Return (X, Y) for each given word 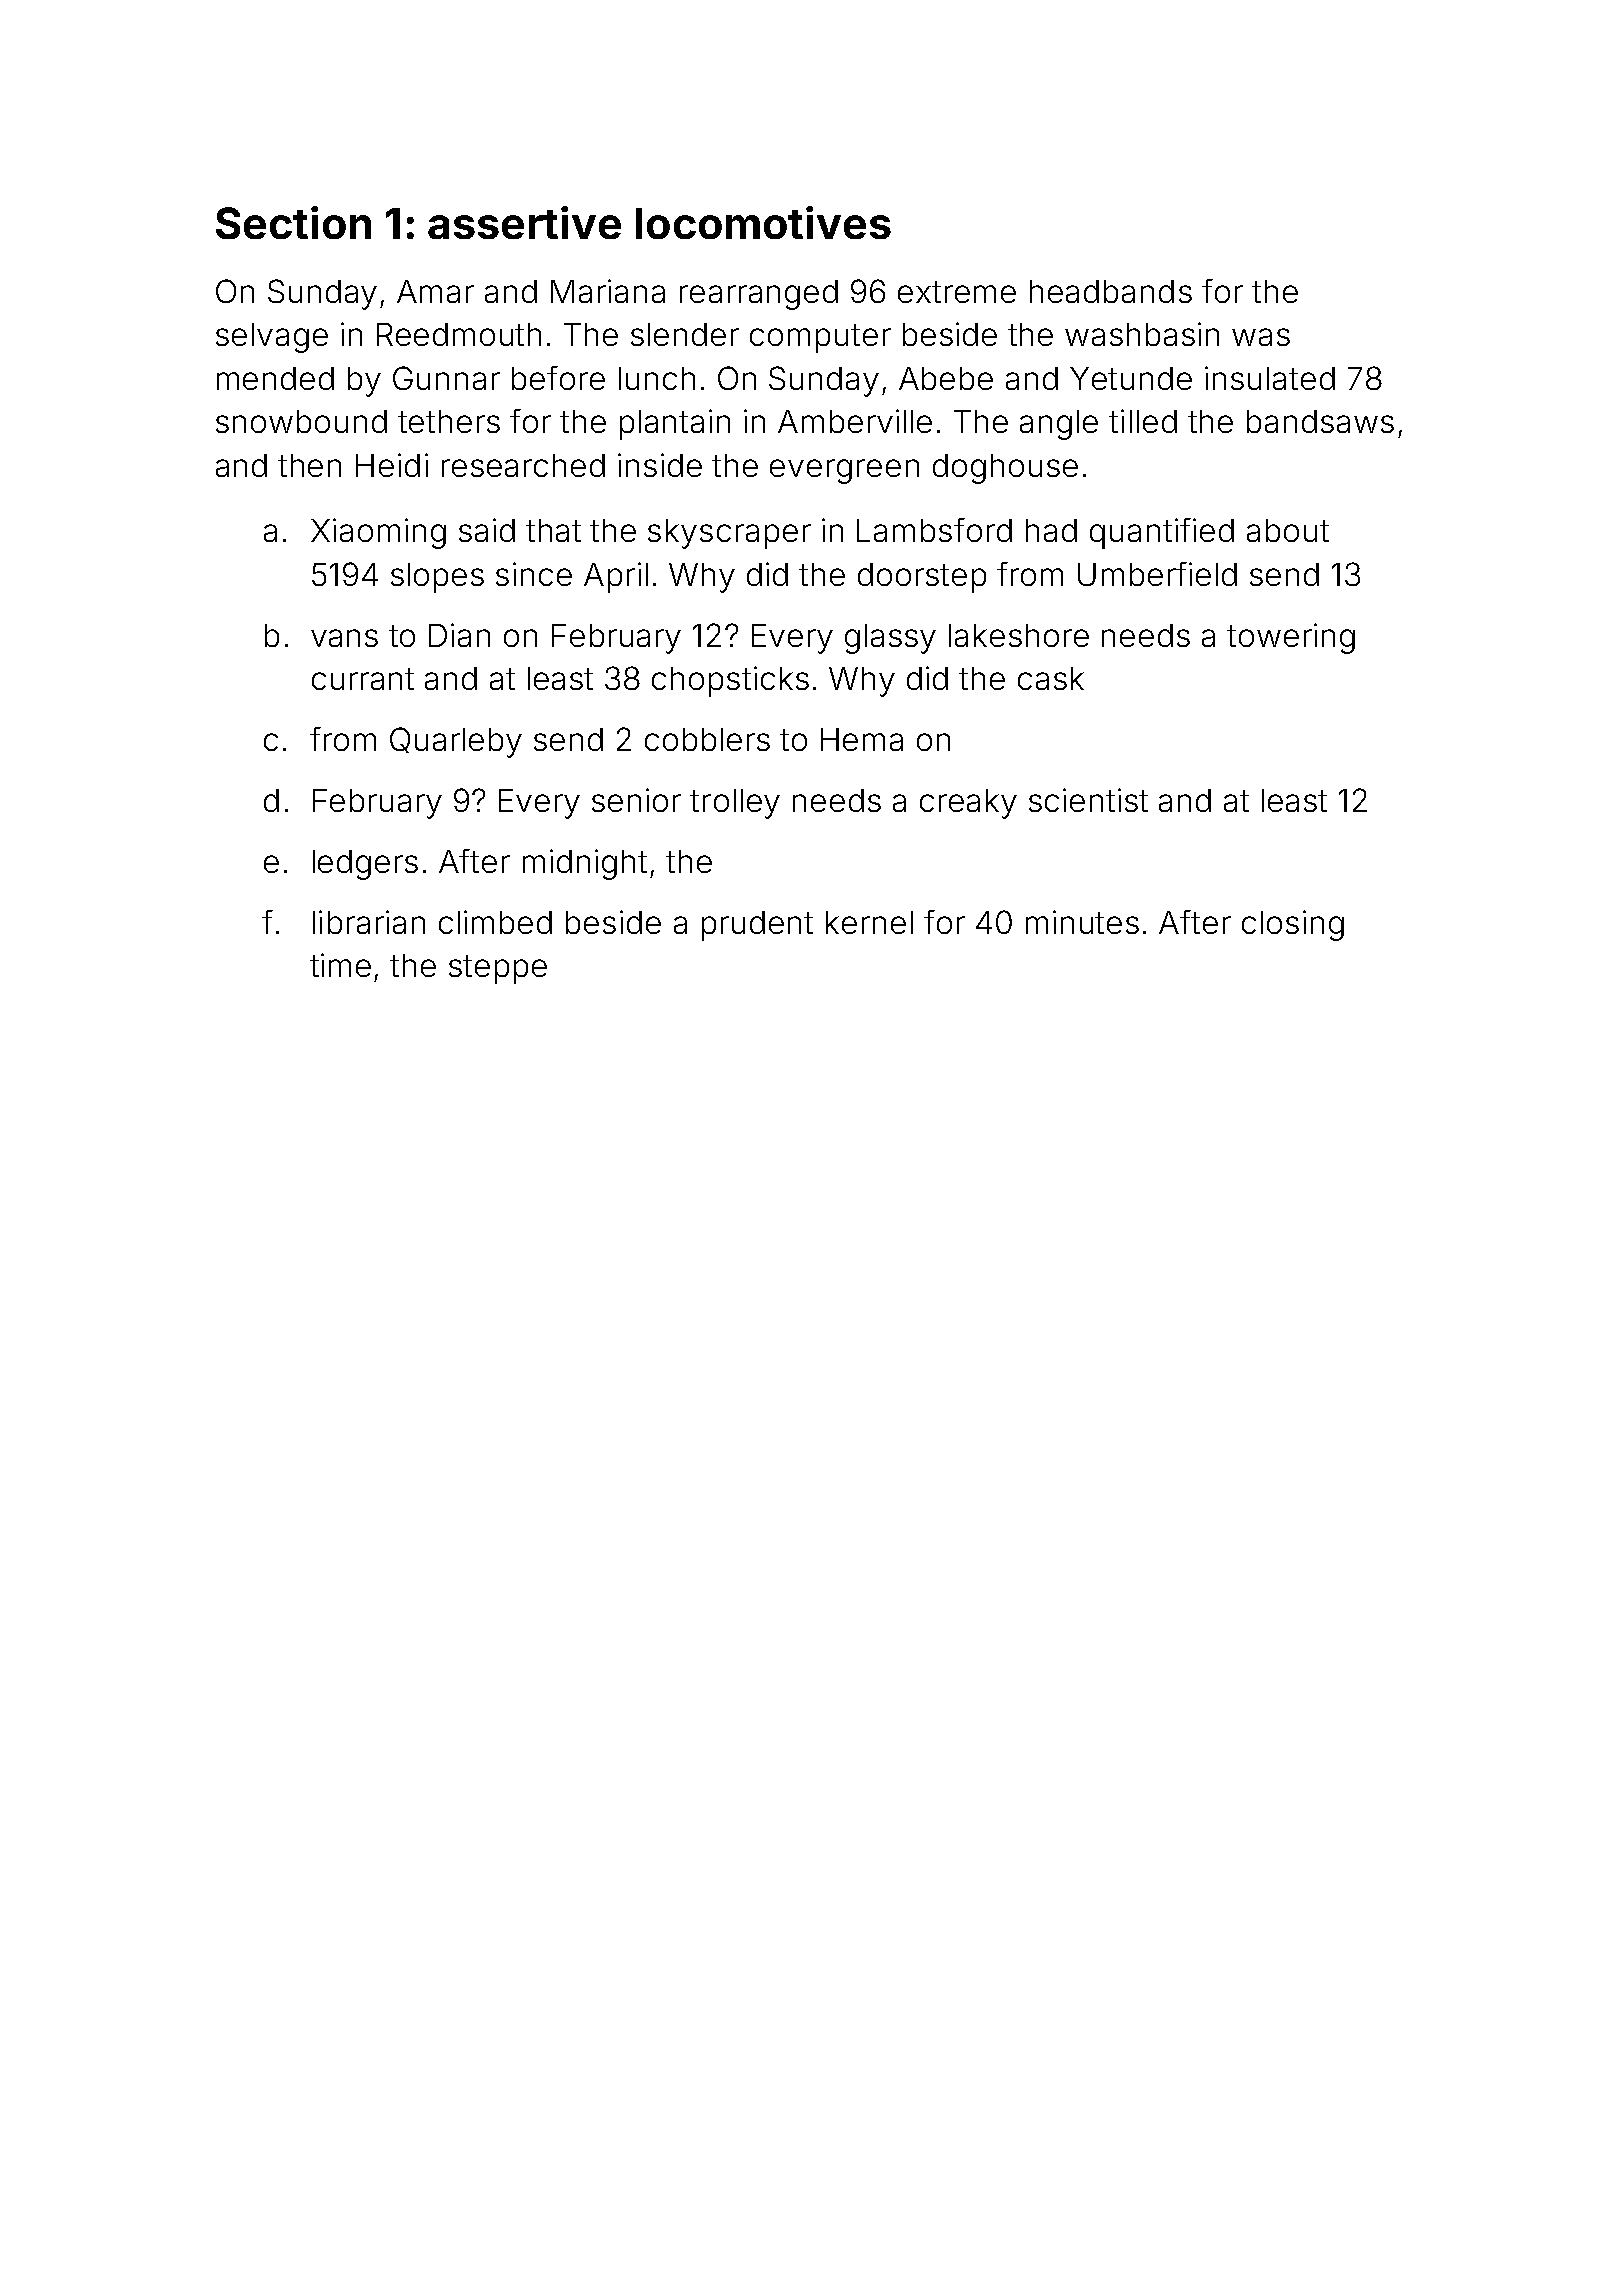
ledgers (365, 865)
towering (1291, 638)
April (616, 577)
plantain (675, 424)
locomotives (763, 222)
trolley (735, 804)
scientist (1088, 800)
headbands (1111, 291)
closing (1293, 925)
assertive (524, 222)
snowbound (301, 421)
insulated (1270, 378)
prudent (757, 926)
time (340, 965)
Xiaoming (378, 533)
